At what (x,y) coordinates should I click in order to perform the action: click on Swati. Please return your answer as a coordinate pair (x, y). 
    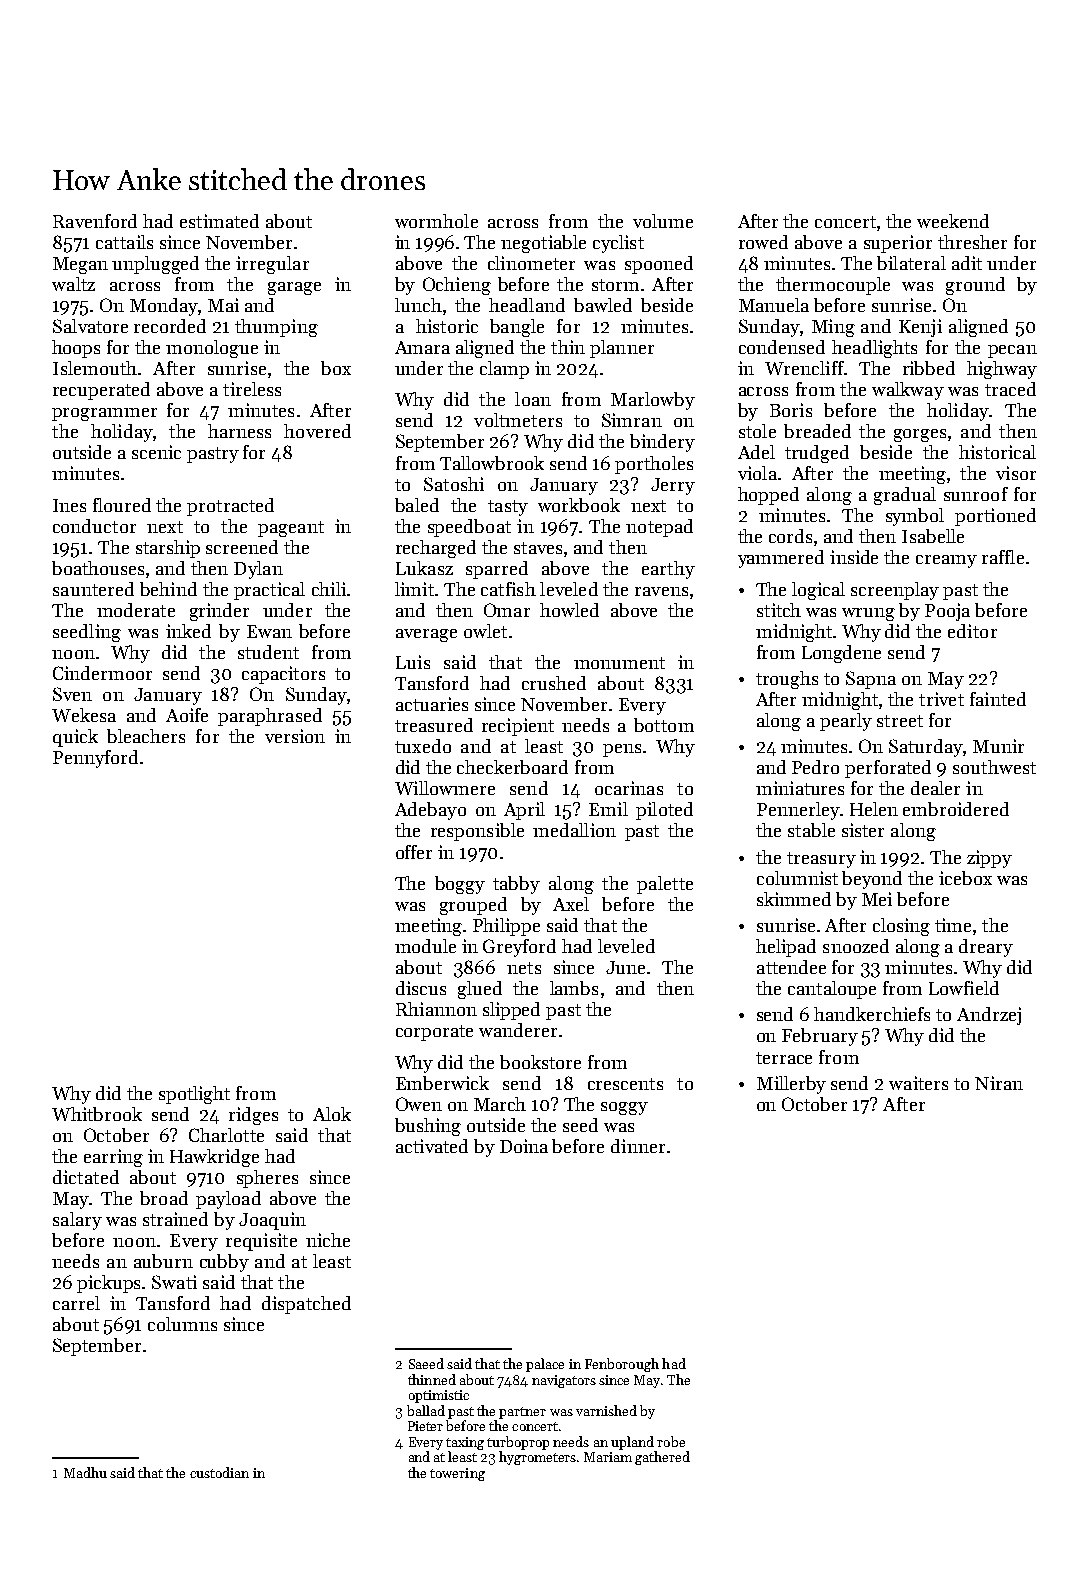
    Looking at the image, I should click on (174, 1282).
